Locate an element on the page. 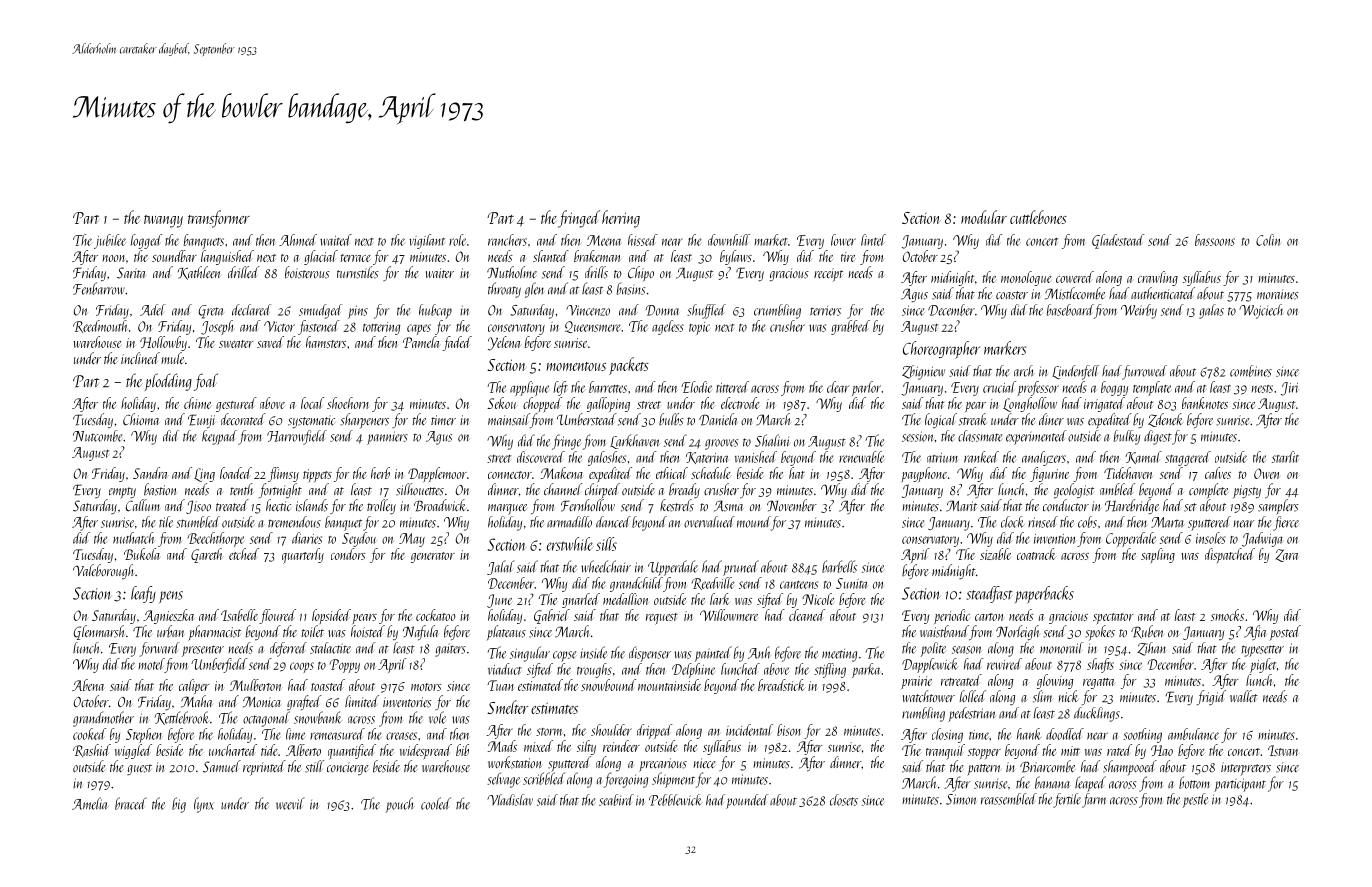  Istvan is located at coordinates (1283, 750).
